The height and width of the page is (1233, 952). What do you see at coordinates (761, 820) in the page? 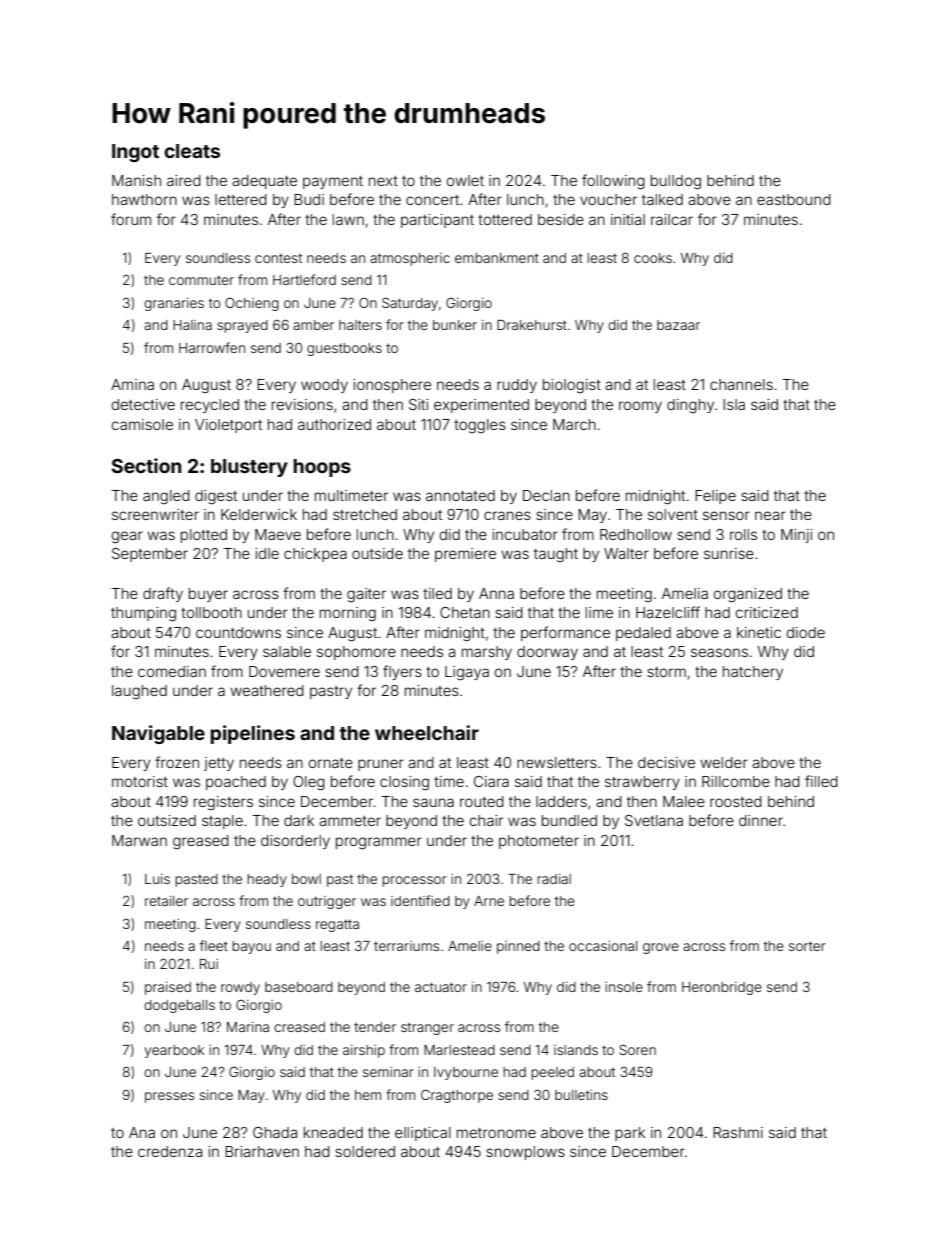
I see `dinner` at bounding box center [761, 820].
